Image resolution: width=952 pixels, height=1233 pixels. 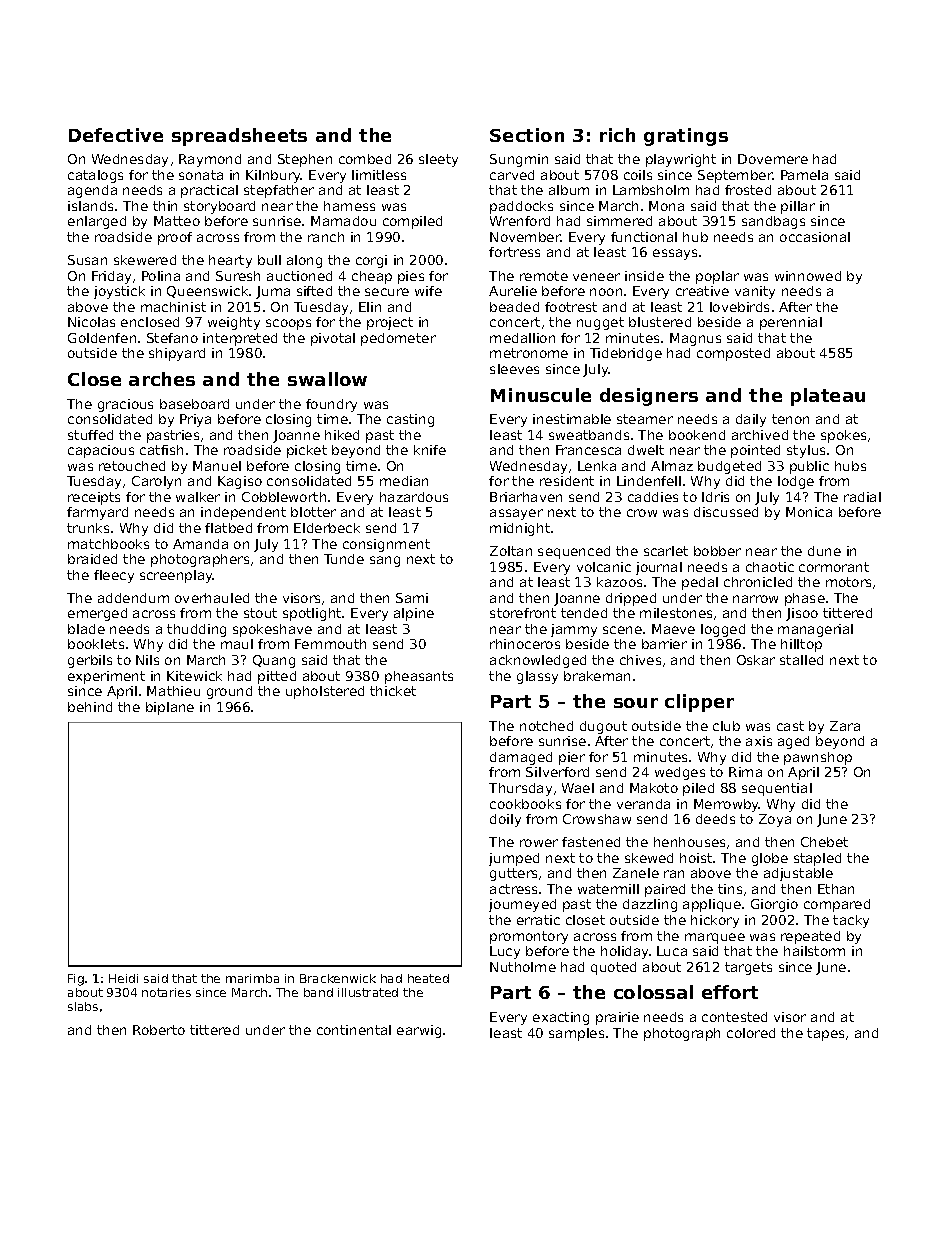 What do you see at coordinates (596, 277) in the screenshot?
I see `veneer` at bounding box center [596, 277].
